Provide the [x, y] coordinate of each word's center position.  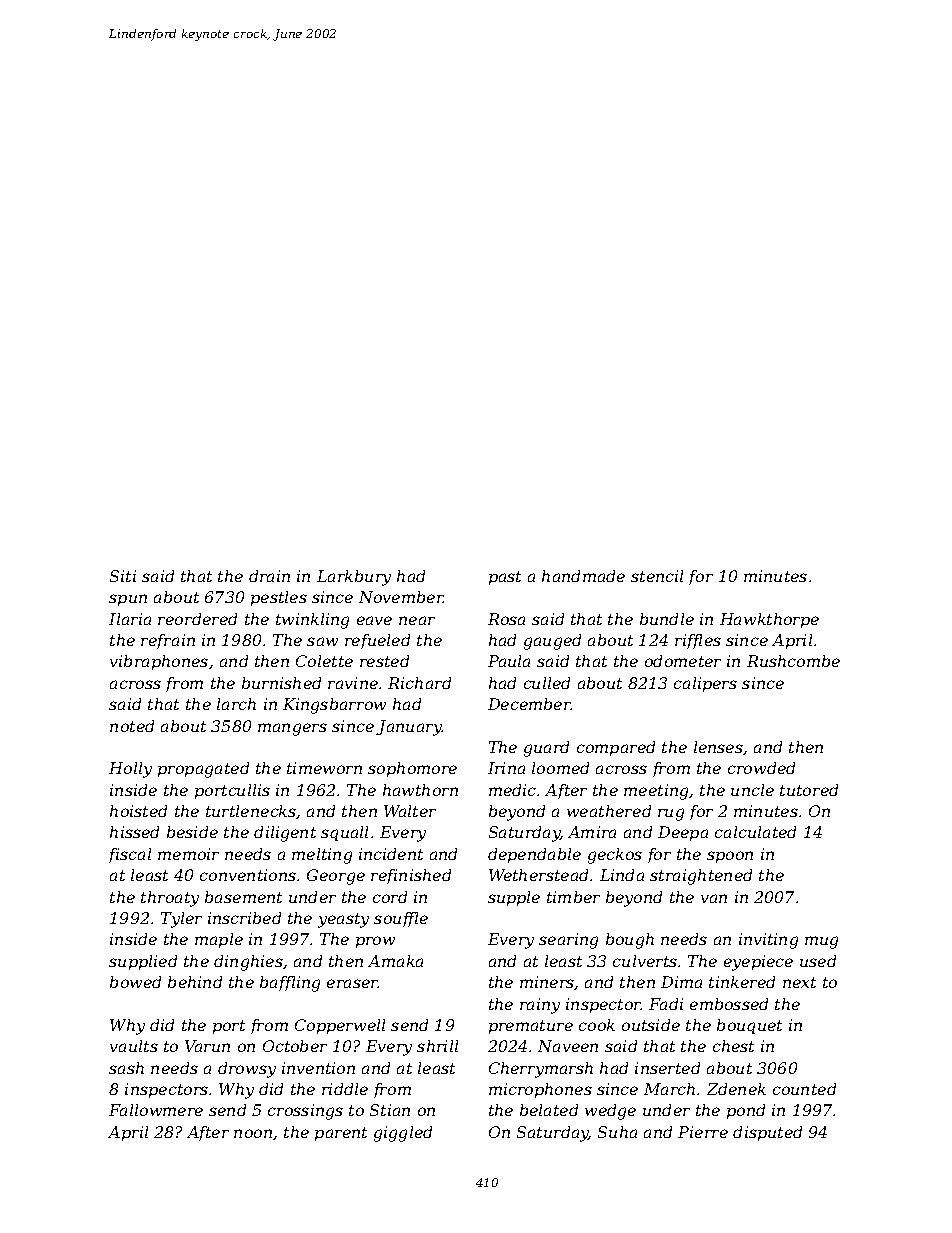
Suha [617, 1132]
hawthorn [420, 790]
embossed [729, 1004]
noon [253, 1133]
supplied [143, 962]
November [401, 597]
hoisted [138, 811]
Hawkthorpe [769, 620]
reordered [197, 619]
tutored [809, 790]
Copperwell [340, 1026]
